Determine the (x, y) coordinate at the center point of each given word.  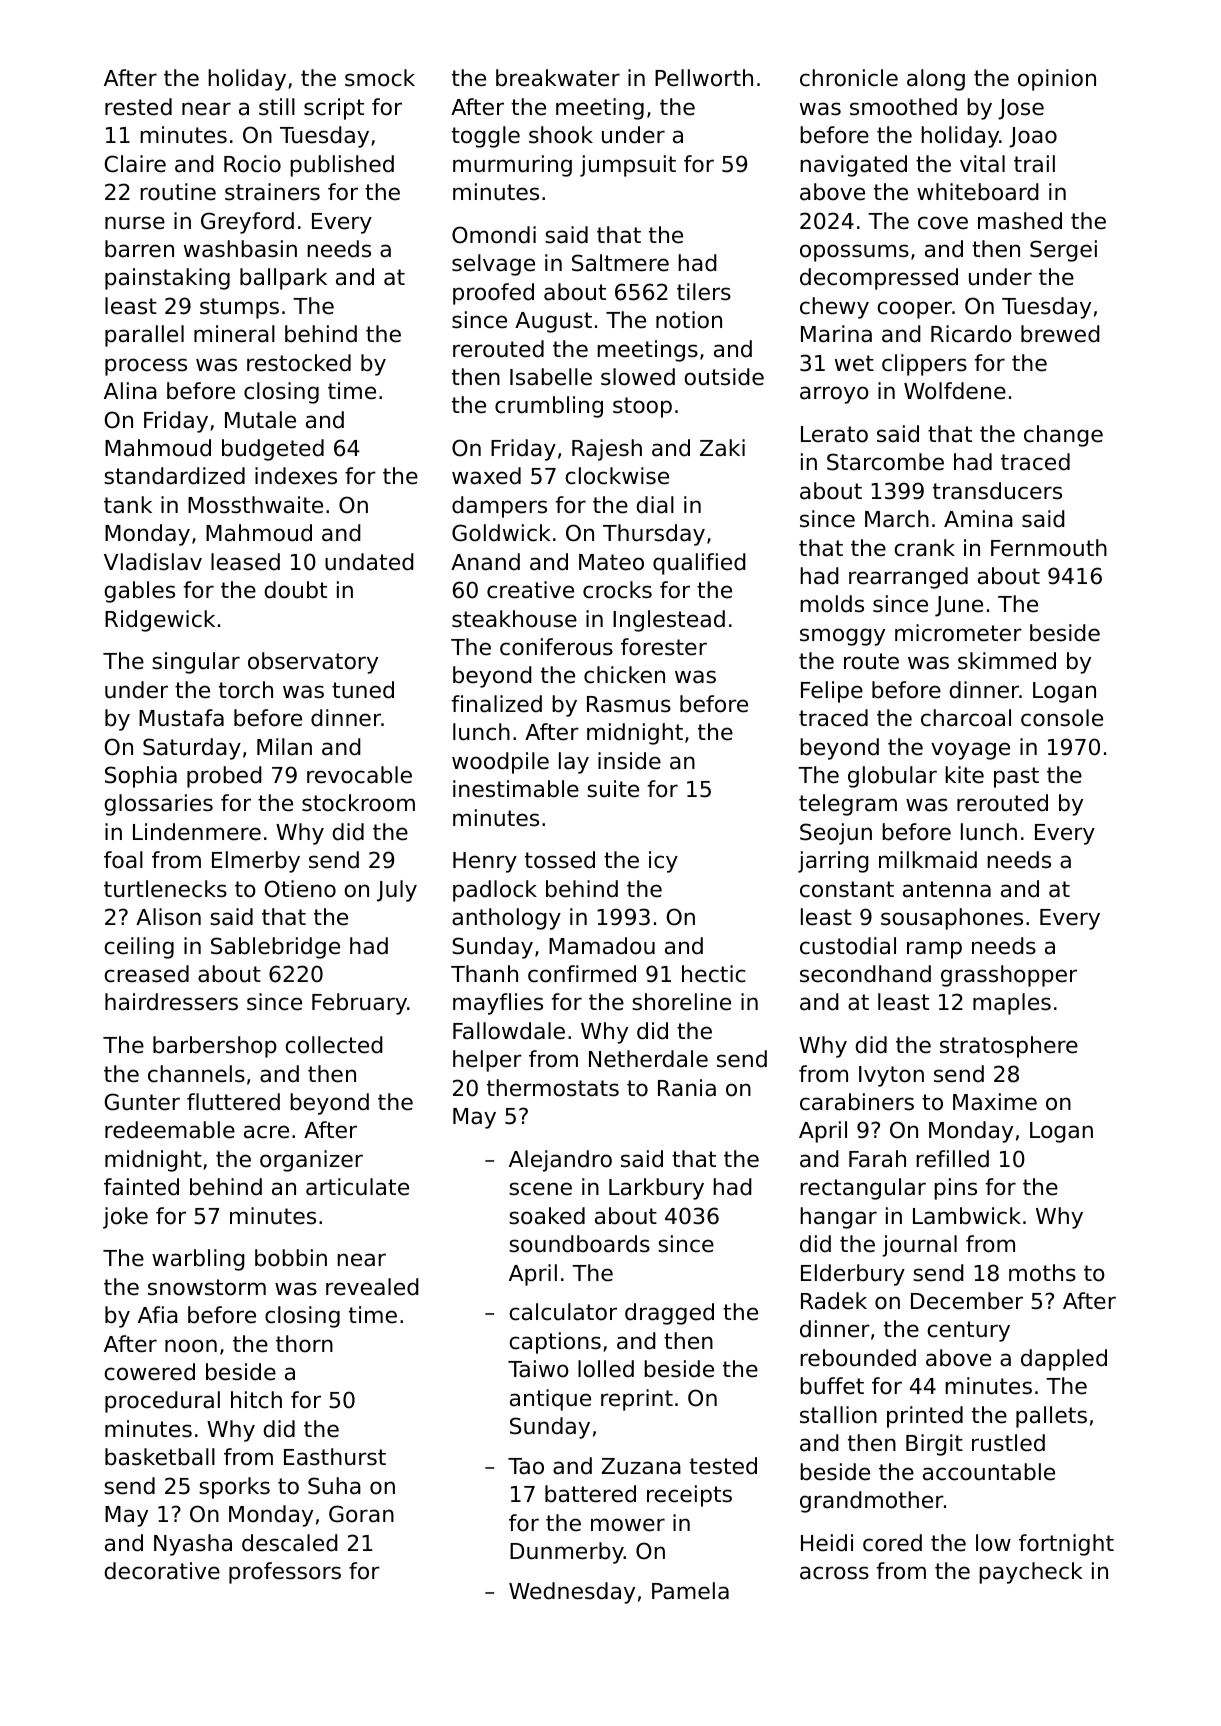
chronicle (849, 78)
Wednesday (572, 1593)
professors (285, 1573)
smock (380, 78)
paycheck (1030, 1573)
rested (138, 107)
